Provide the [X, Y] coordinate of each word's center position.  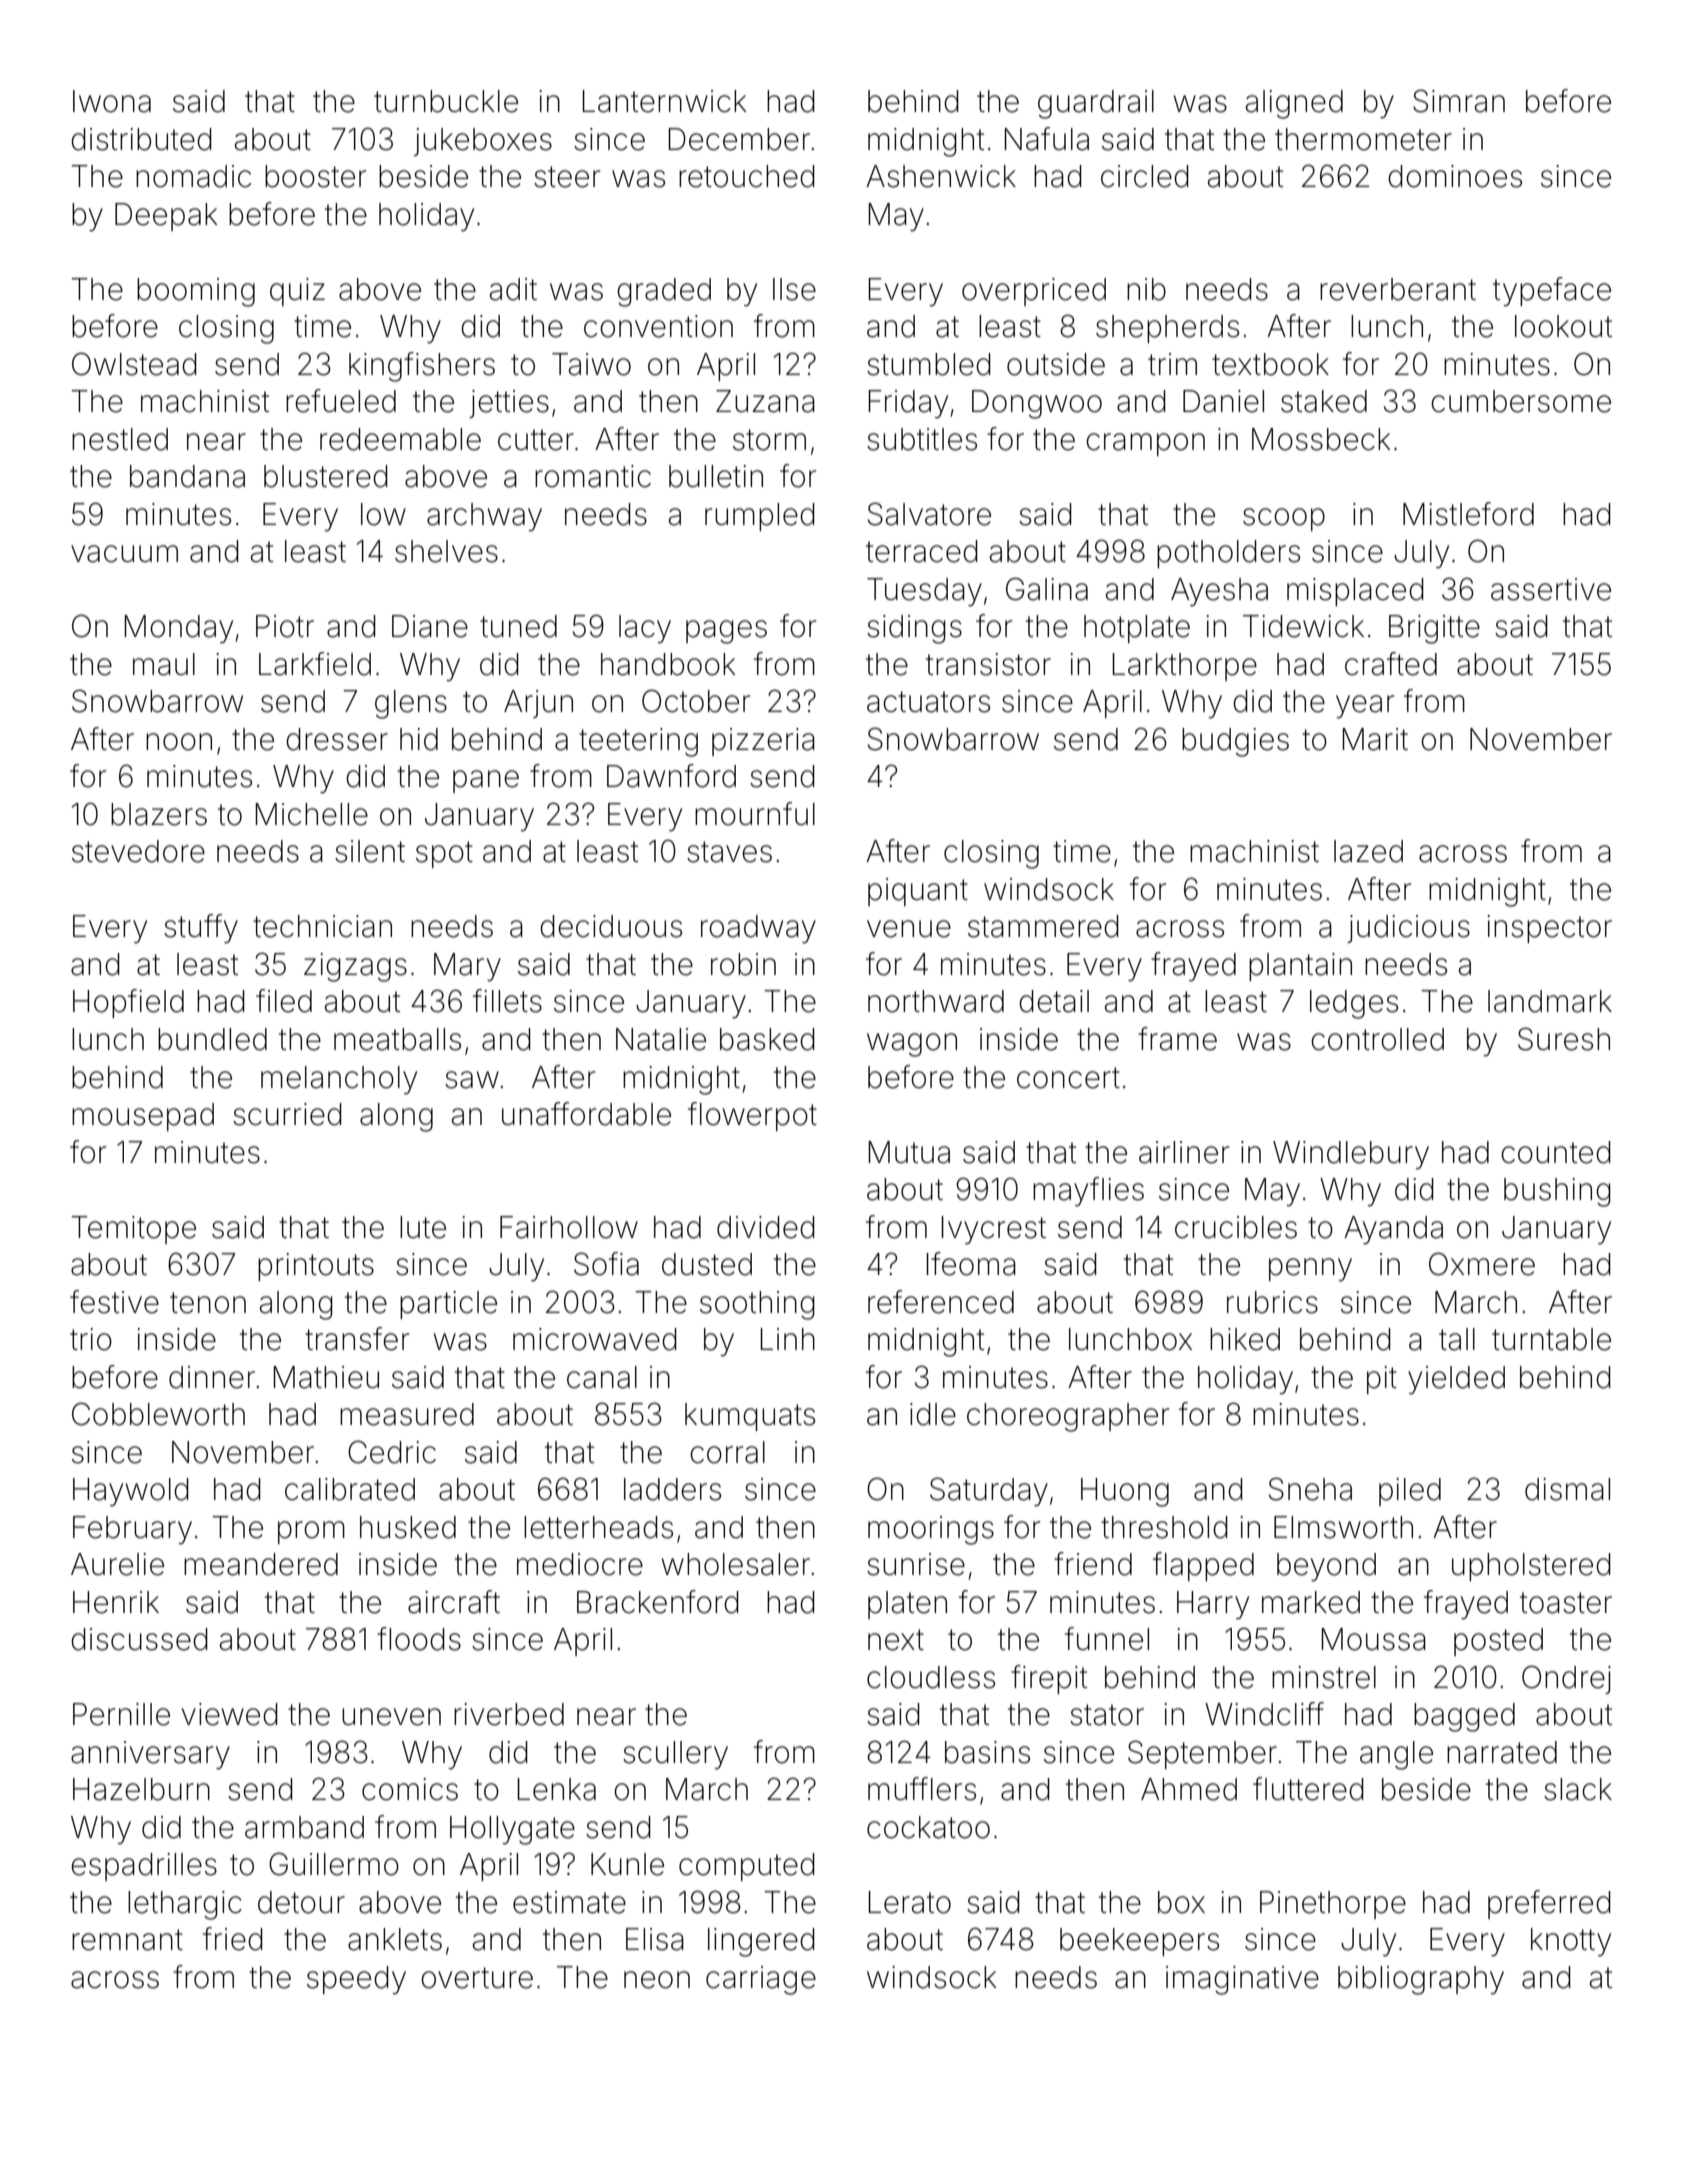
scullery [675, 1755]
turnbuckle [446, 101]
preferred [1549, 1904]
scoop [1284, 519]
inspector [1549, 929]
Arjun [538, 704]
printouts [316, 1267]
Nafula [1046, 139]
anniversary [150, 1755]
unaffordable [586, 1114]
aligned [1294, 104]
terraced [922, 551]
